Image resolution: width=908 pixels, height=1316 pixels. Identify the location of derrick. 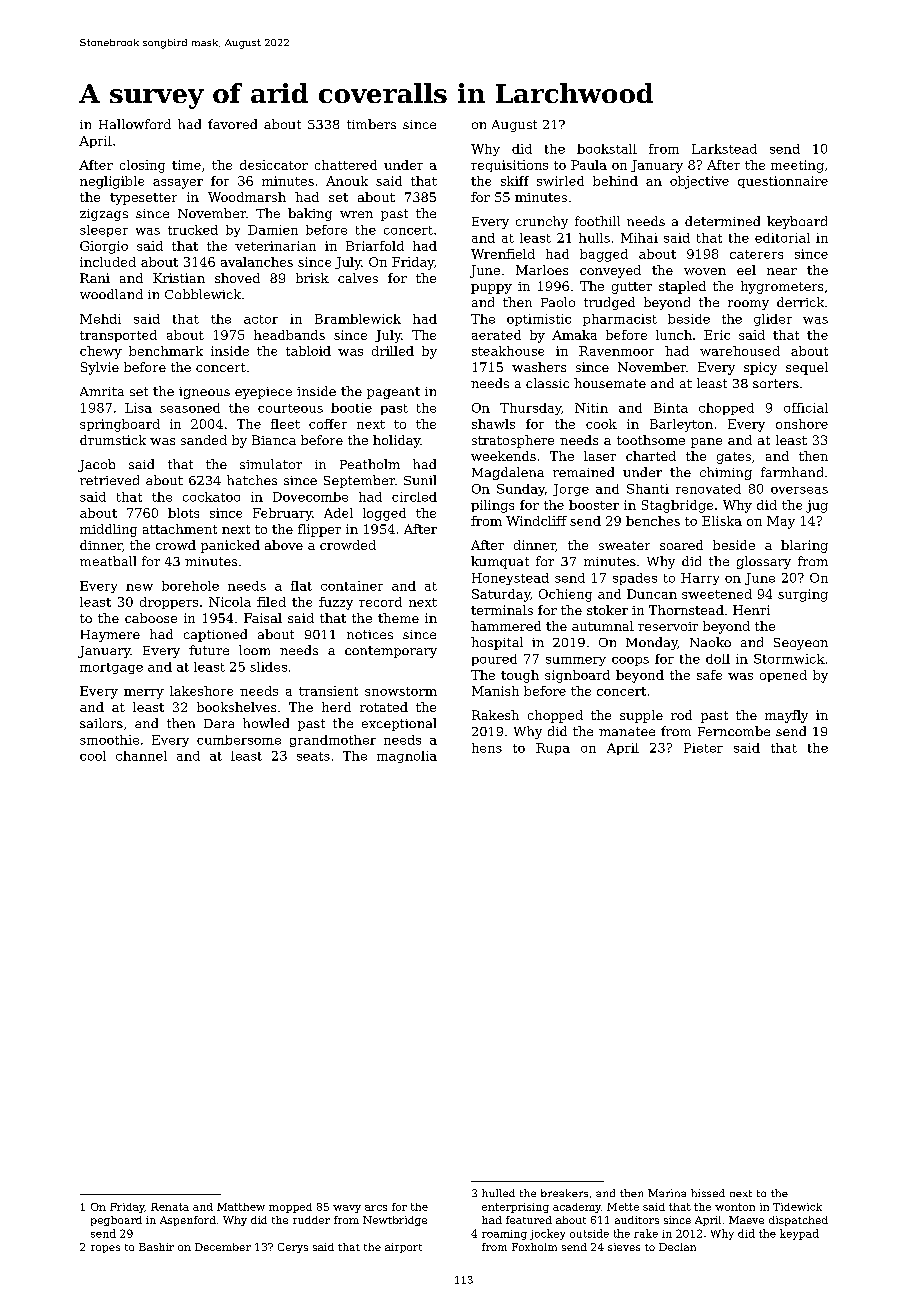
(800, 302).
